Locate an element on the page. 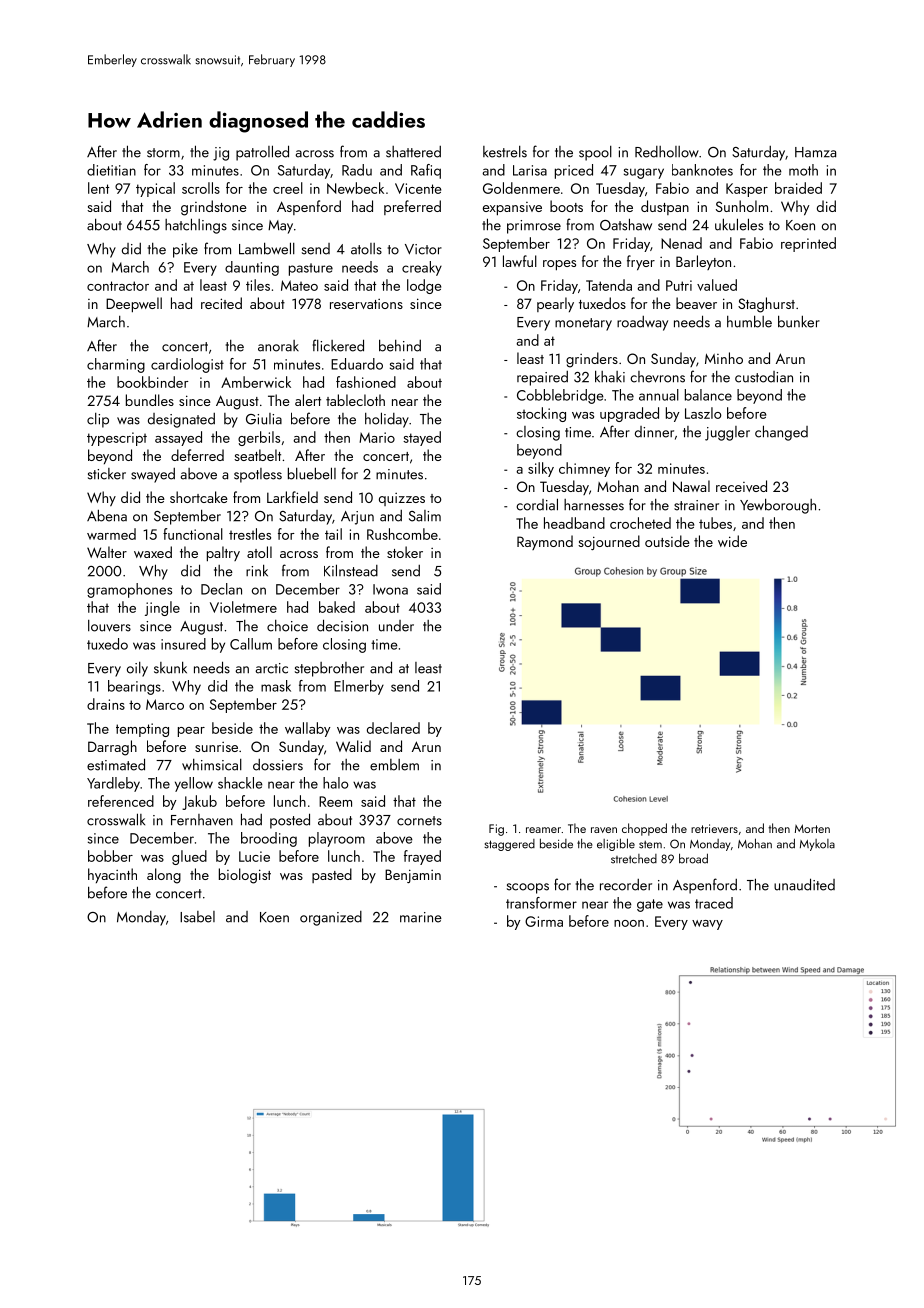 This document has height=1308, width=924. recited is located at coordinates (221, 303).
